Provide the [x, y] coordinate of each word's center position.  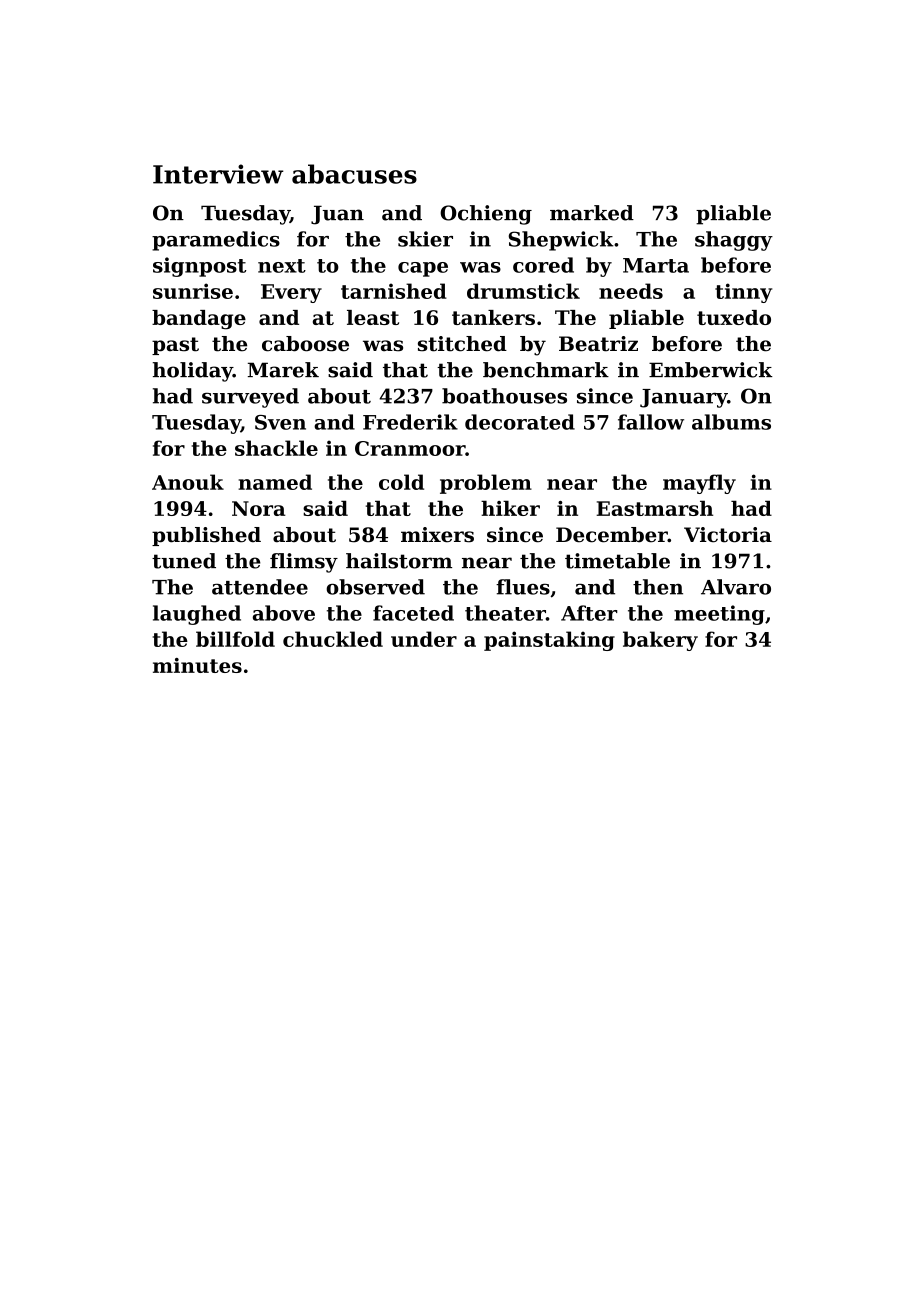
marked [592, 213]
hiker [510, 508]
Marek [283, 370]
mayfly [699, 484]
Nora [259, 508]
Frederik [410, 422]
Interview [218, 174]
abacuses [354, 174]
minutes [197, 665]
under [424, 639]
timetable [617, 561]
